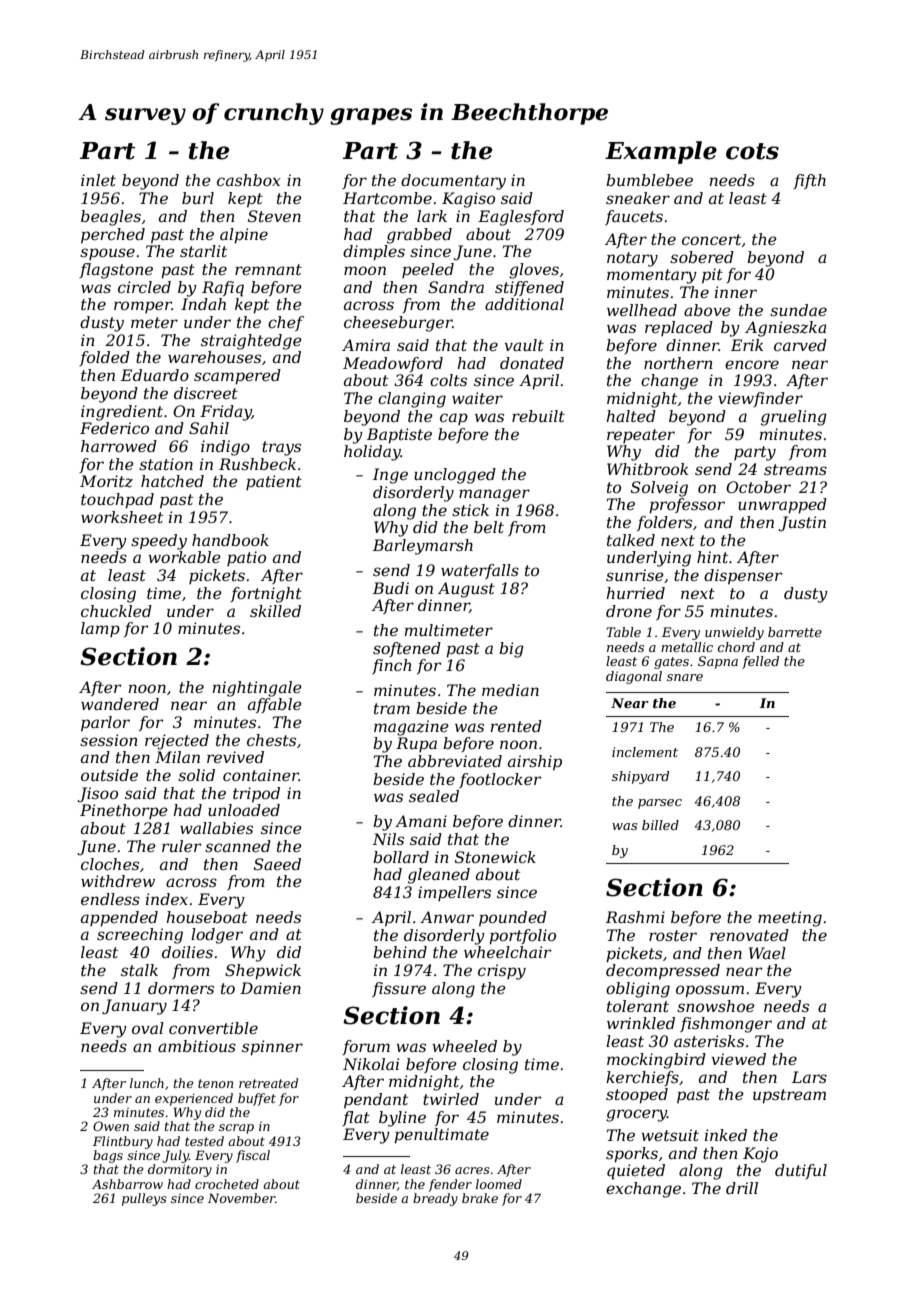 This screenshot has height=1316, width=908. What do you see at coordinates (516, 726) in the screenshot?
I see `rented` at bounding box center [516, 726].
